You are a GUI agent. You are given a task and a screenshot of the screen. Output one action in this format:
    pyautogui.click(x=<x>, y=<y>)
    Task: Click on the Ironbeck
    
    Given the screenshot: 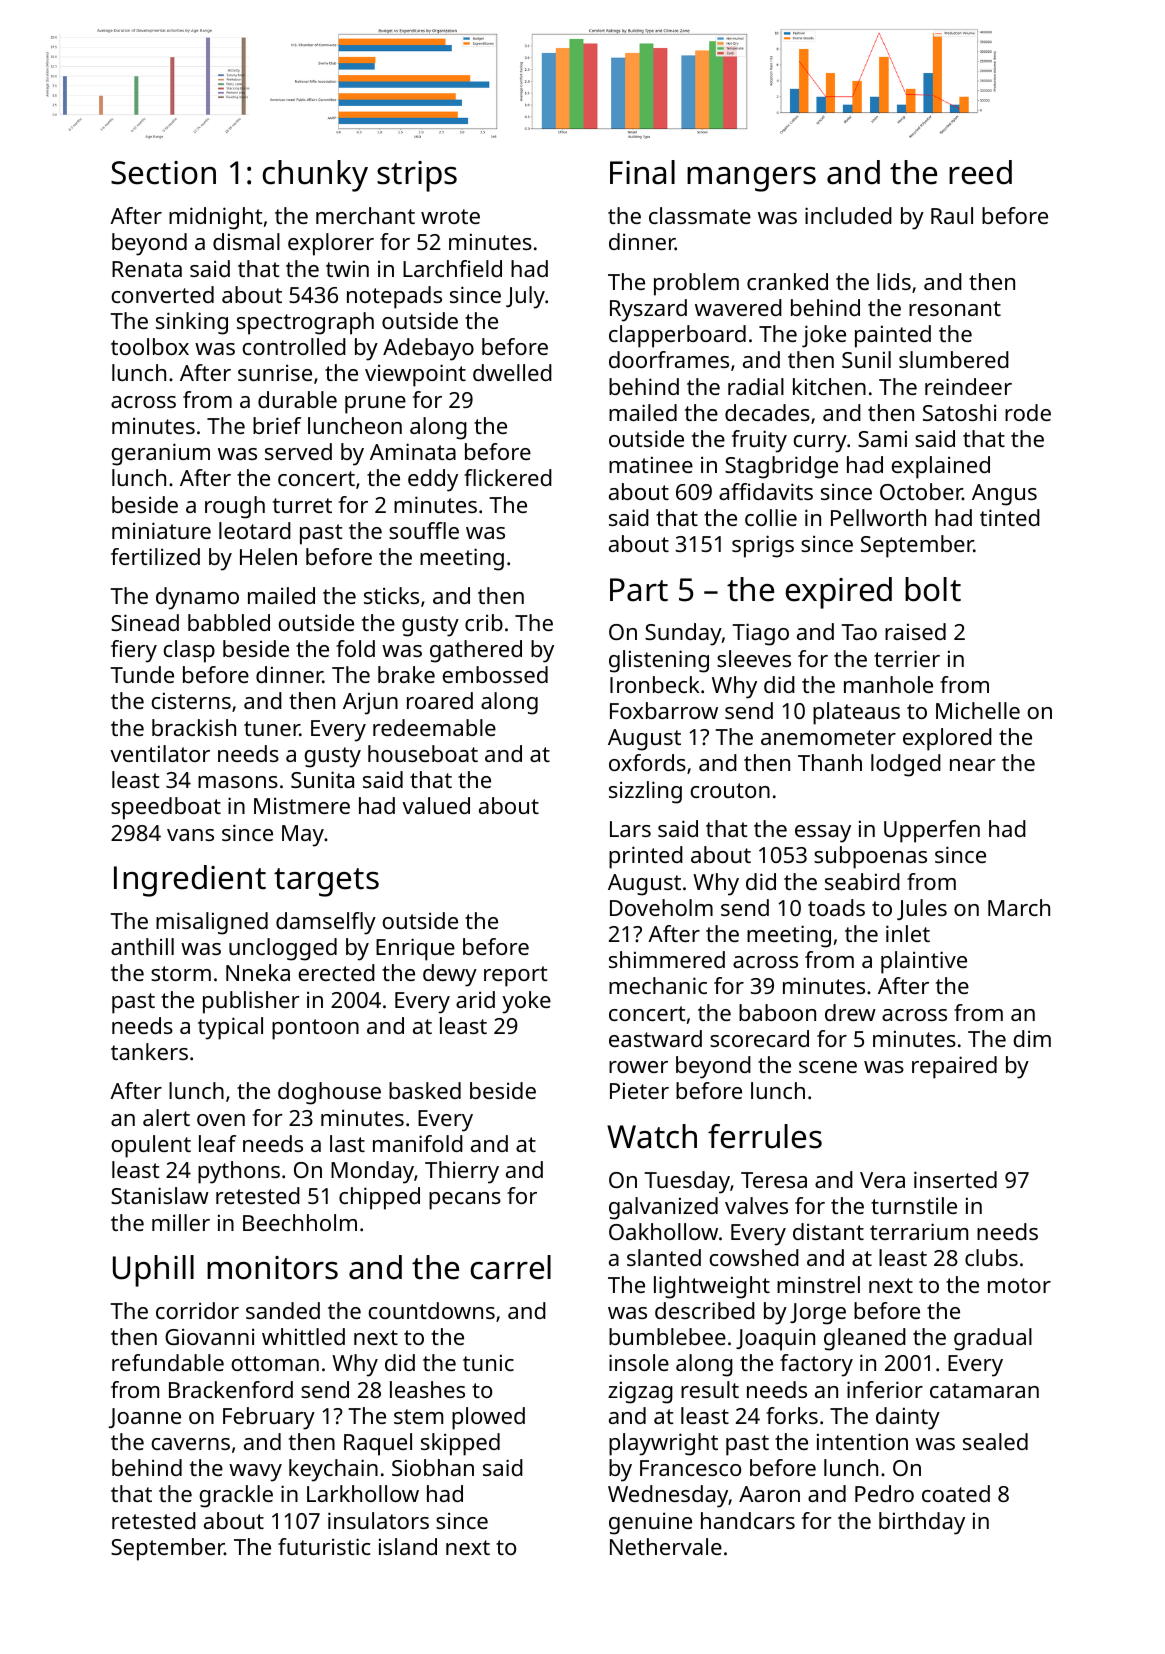 What is the action you would take?
    pyautogui.click(x=655, y=684)
